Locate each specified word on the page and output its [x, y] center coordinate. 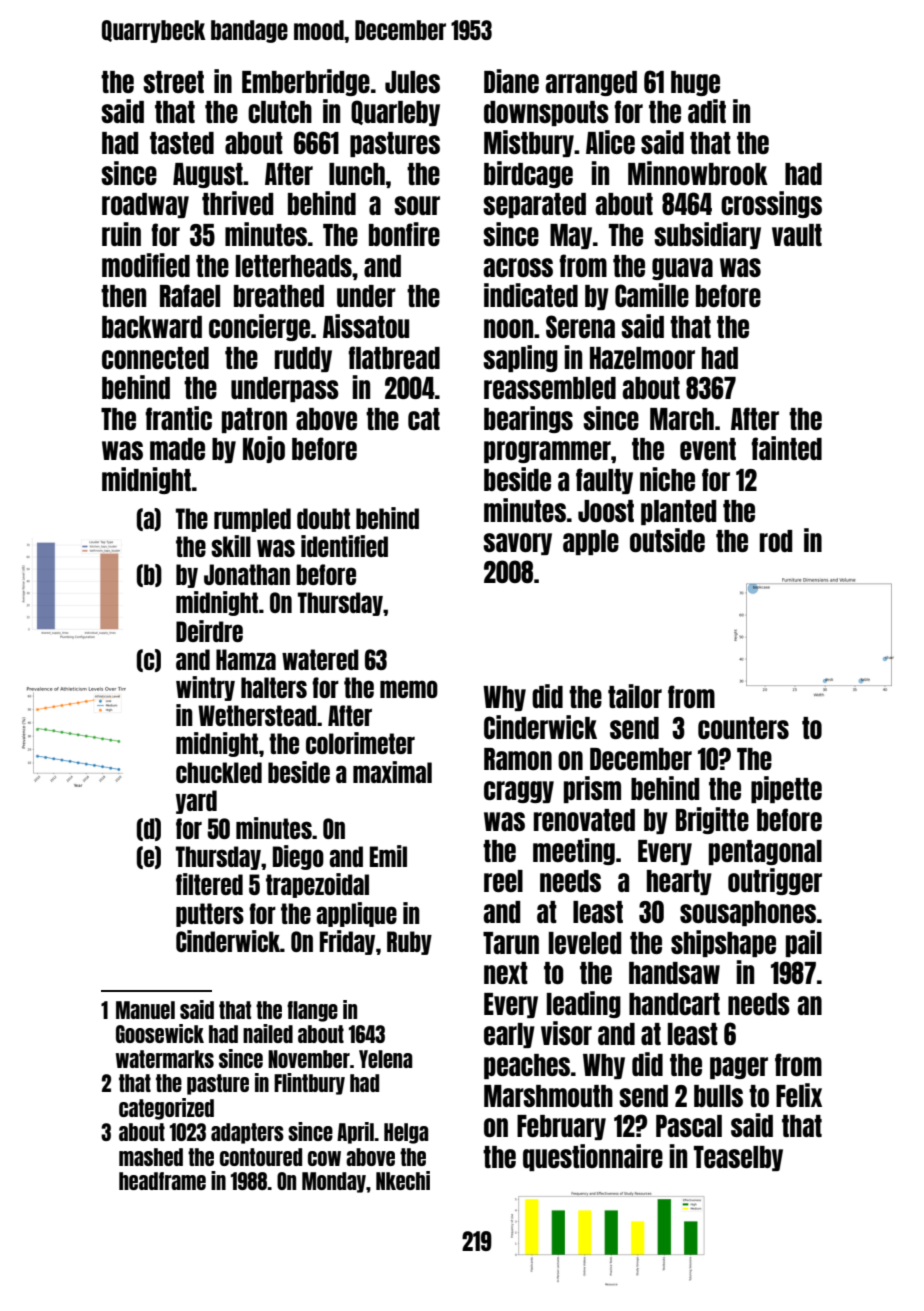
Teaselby [738, 1158]
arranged [591, 83]
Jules [412, 82]
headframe [162, 1181]
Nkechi [403, 1180]
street [173, 82]
